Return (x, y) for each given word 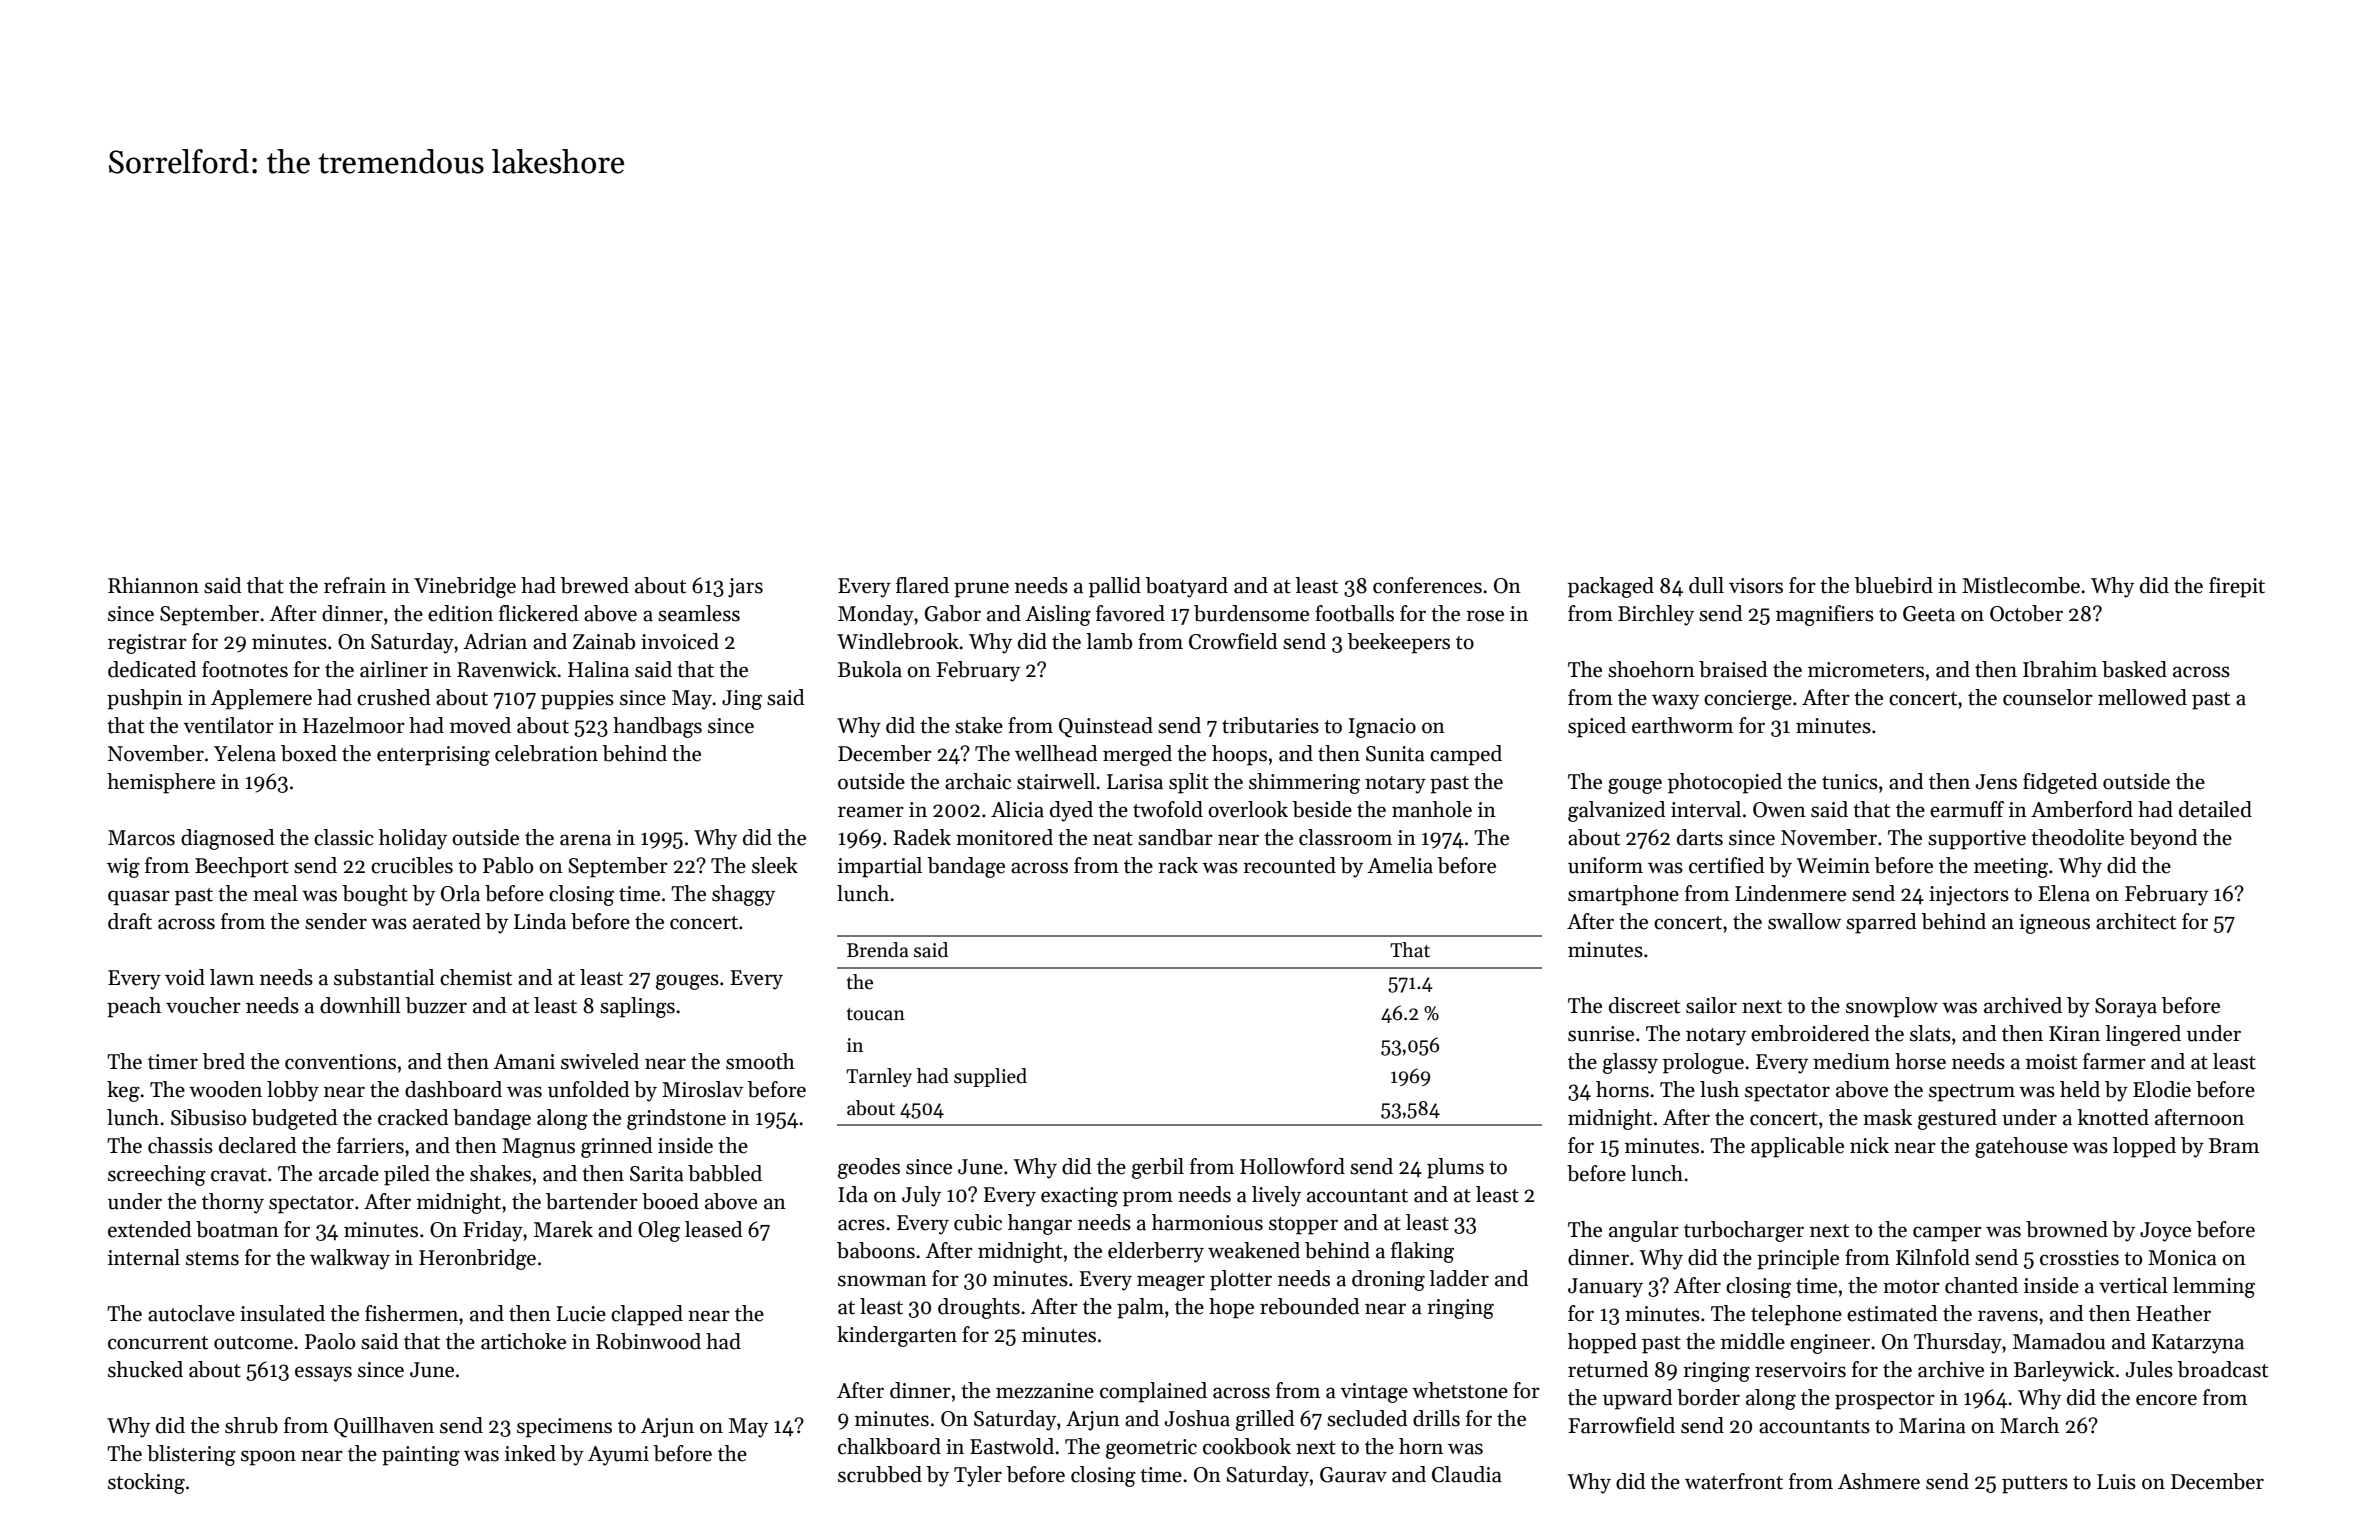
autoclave (191, 1313)
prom (1148, 1199)
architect (2136, 921)
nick (1869, 1145)
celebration (546, 753)
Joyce (2165, 1232)
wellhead (1056, 753)
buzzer (436, 1005)
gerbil (1158, 1168)
